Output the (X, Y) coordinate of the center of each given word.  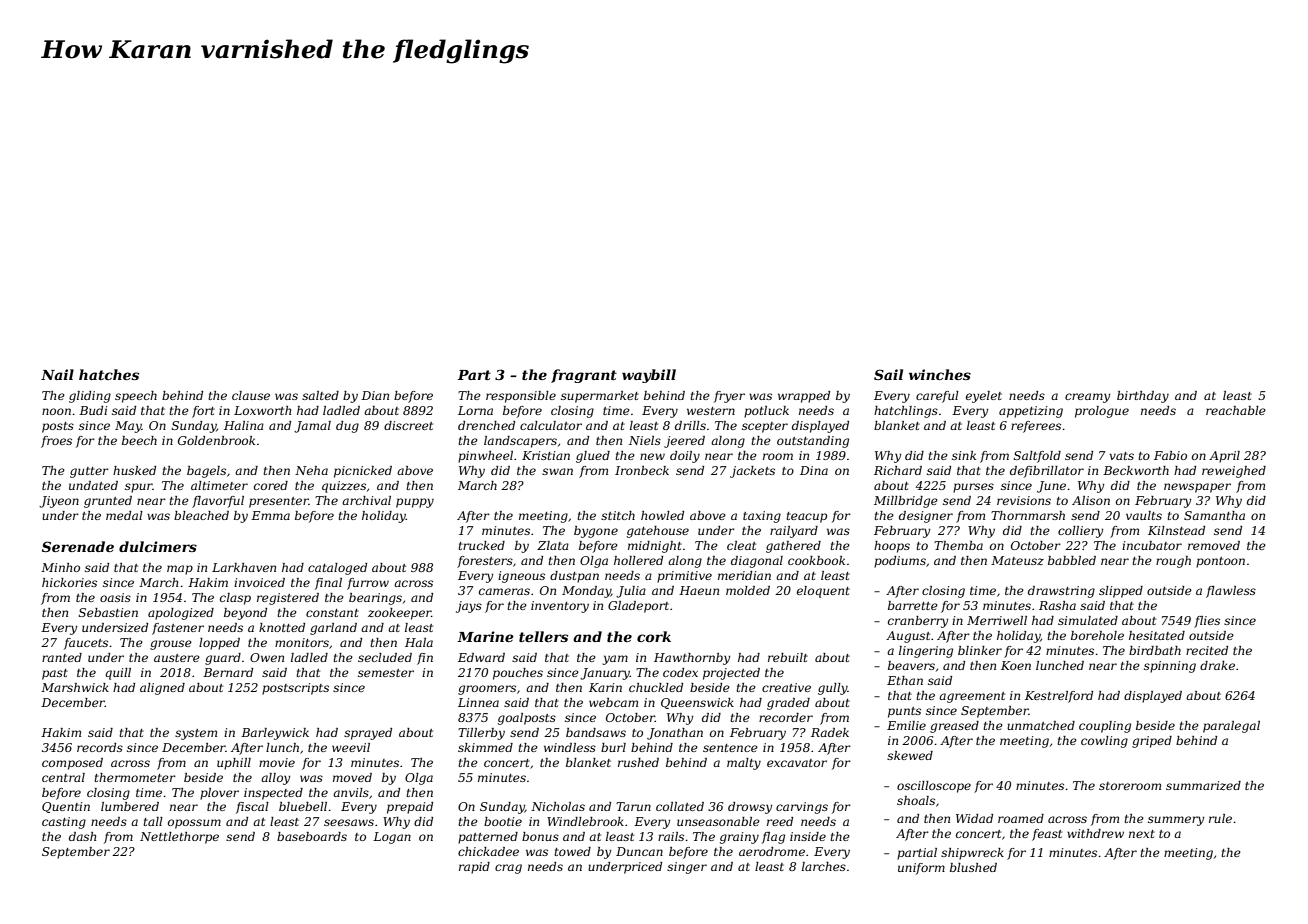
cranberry (918, 622)
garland (333, 629)
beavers (911, 665)
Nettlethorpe (179, 838)
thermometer (135, 777)
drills (690, 425)
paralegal (1231, 727)
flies (1207, 622)
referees (1036, 427)
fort (203, 412)
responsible (521, 397)
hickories (69, 582)
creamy (1087, 398)
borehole (1097, 635)
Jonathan (675, 734)
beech (139, 440)
